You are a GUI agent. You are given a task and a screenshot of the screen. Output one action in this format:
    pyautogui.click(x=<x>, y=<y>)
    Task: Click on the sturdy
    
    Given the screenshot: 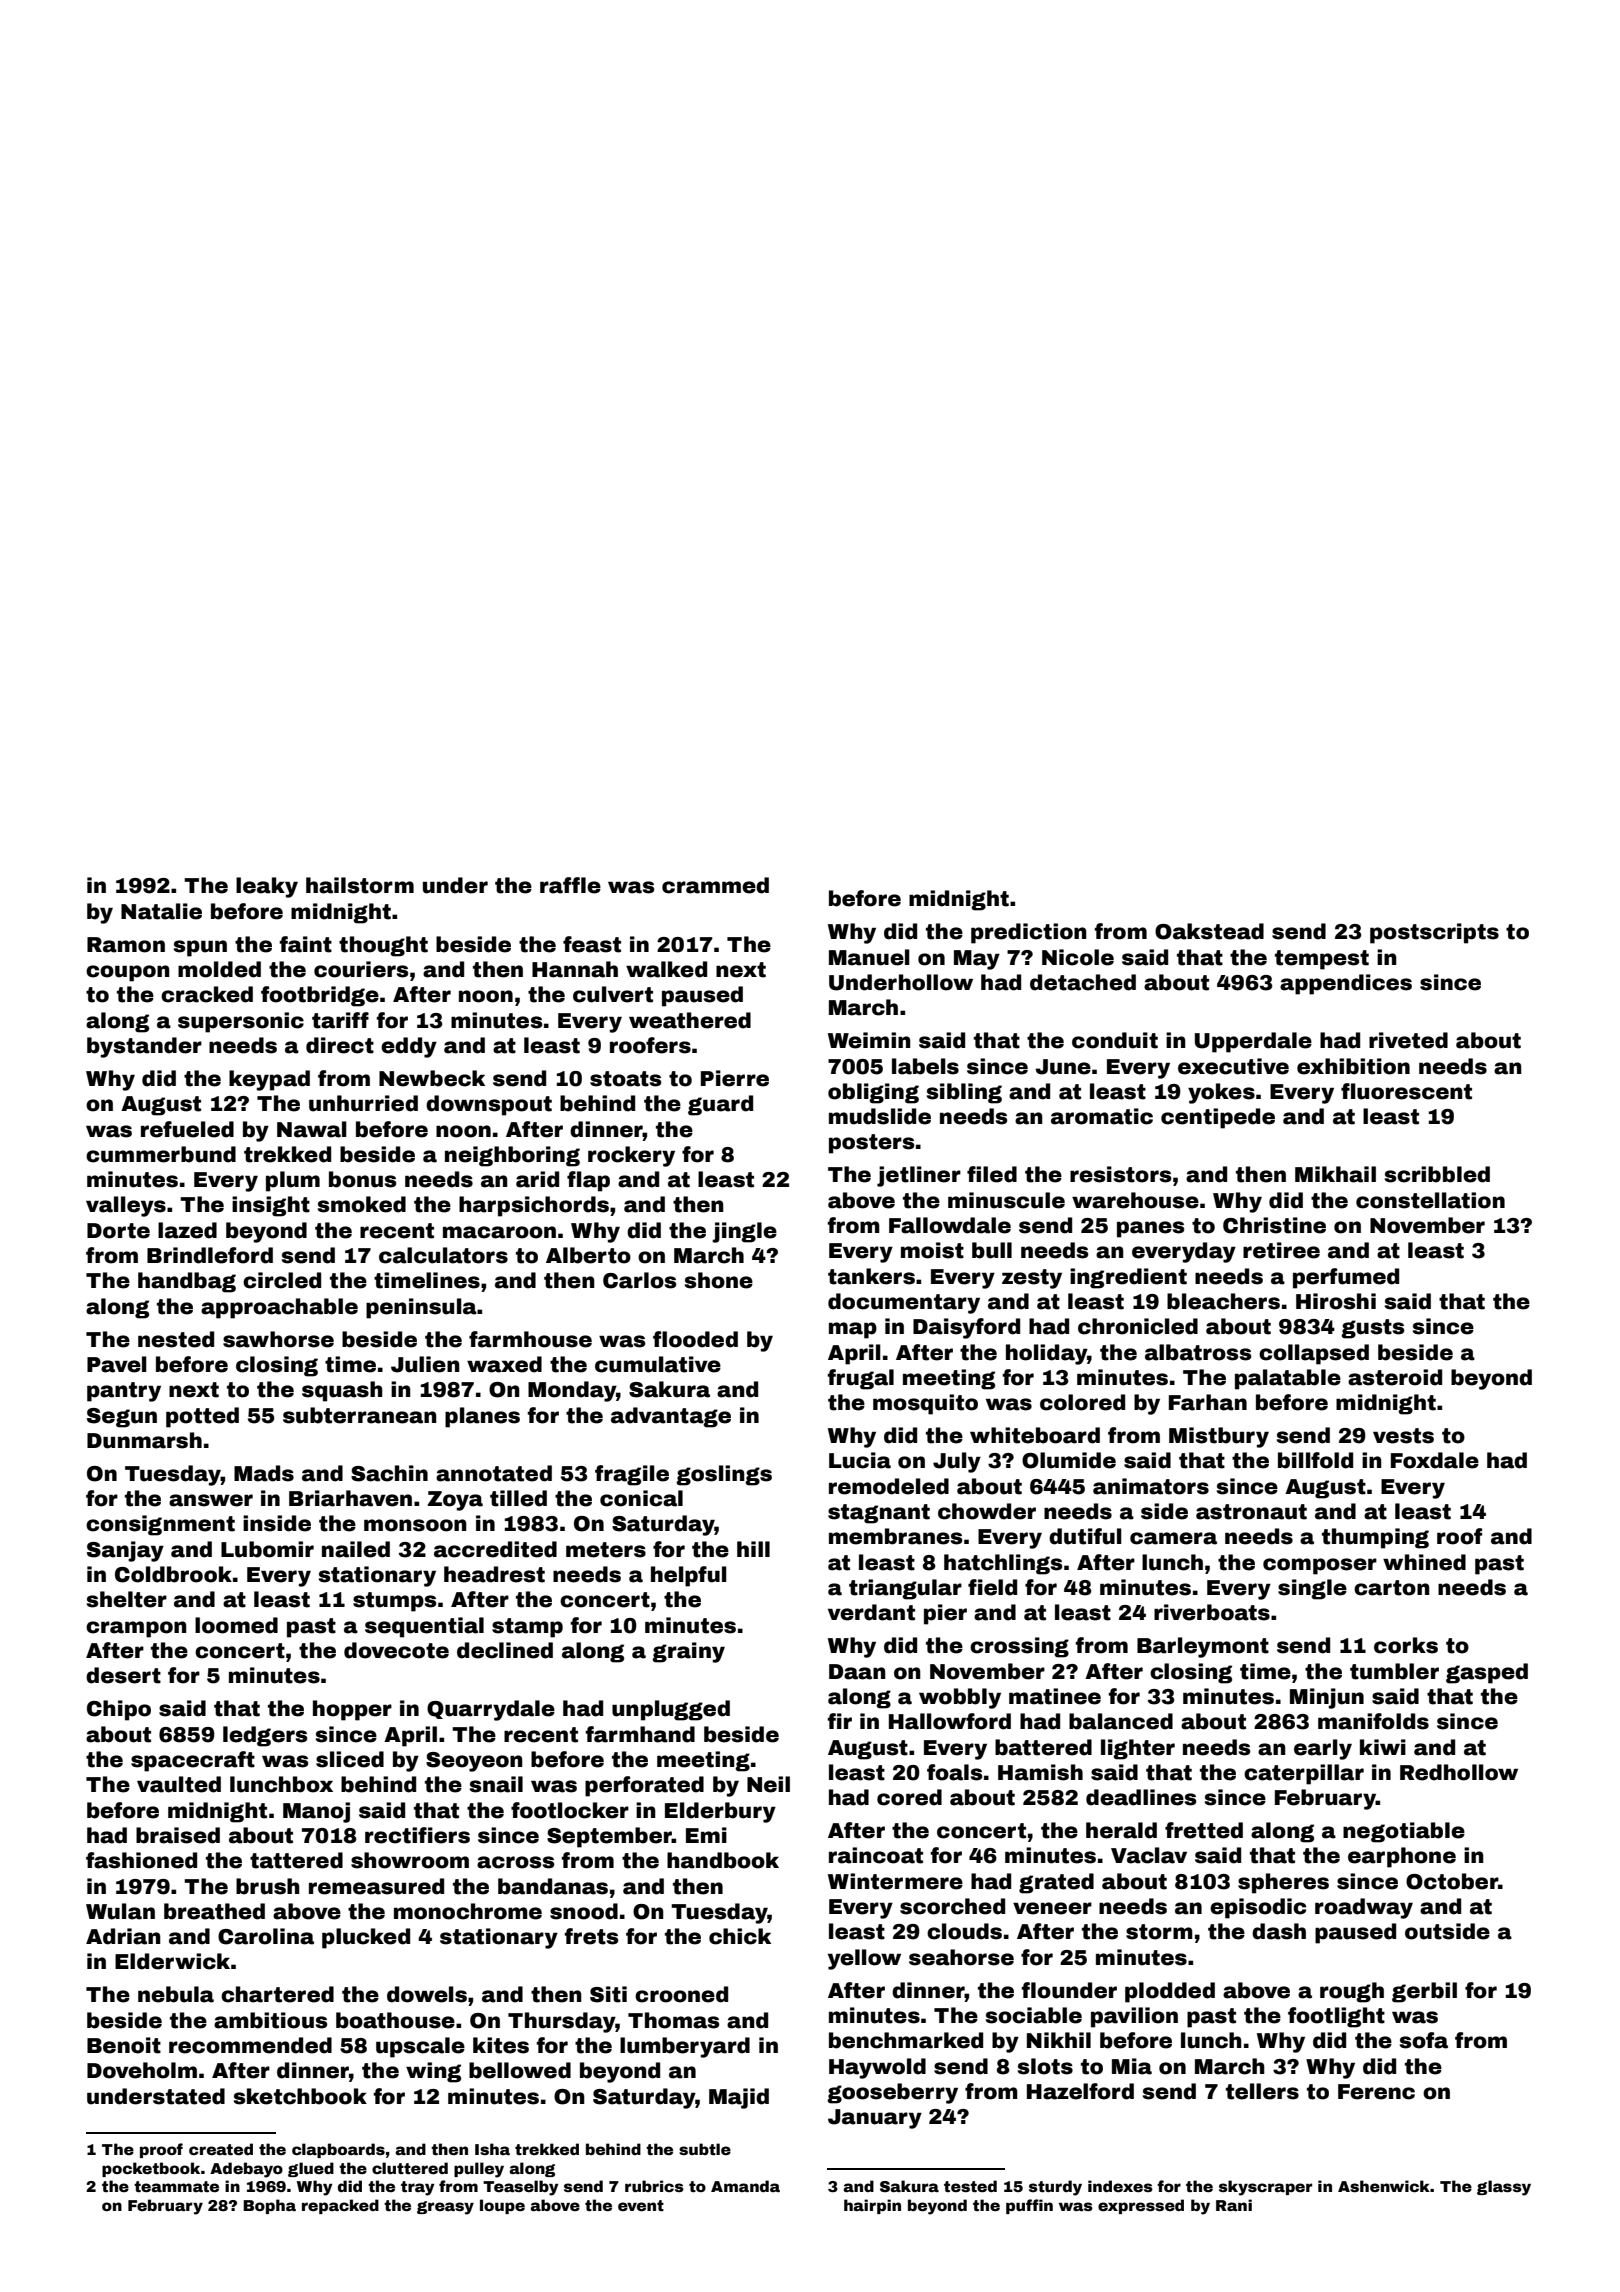 What is the action you would take?
    pyautogui.click(x=1055, y=2188)
